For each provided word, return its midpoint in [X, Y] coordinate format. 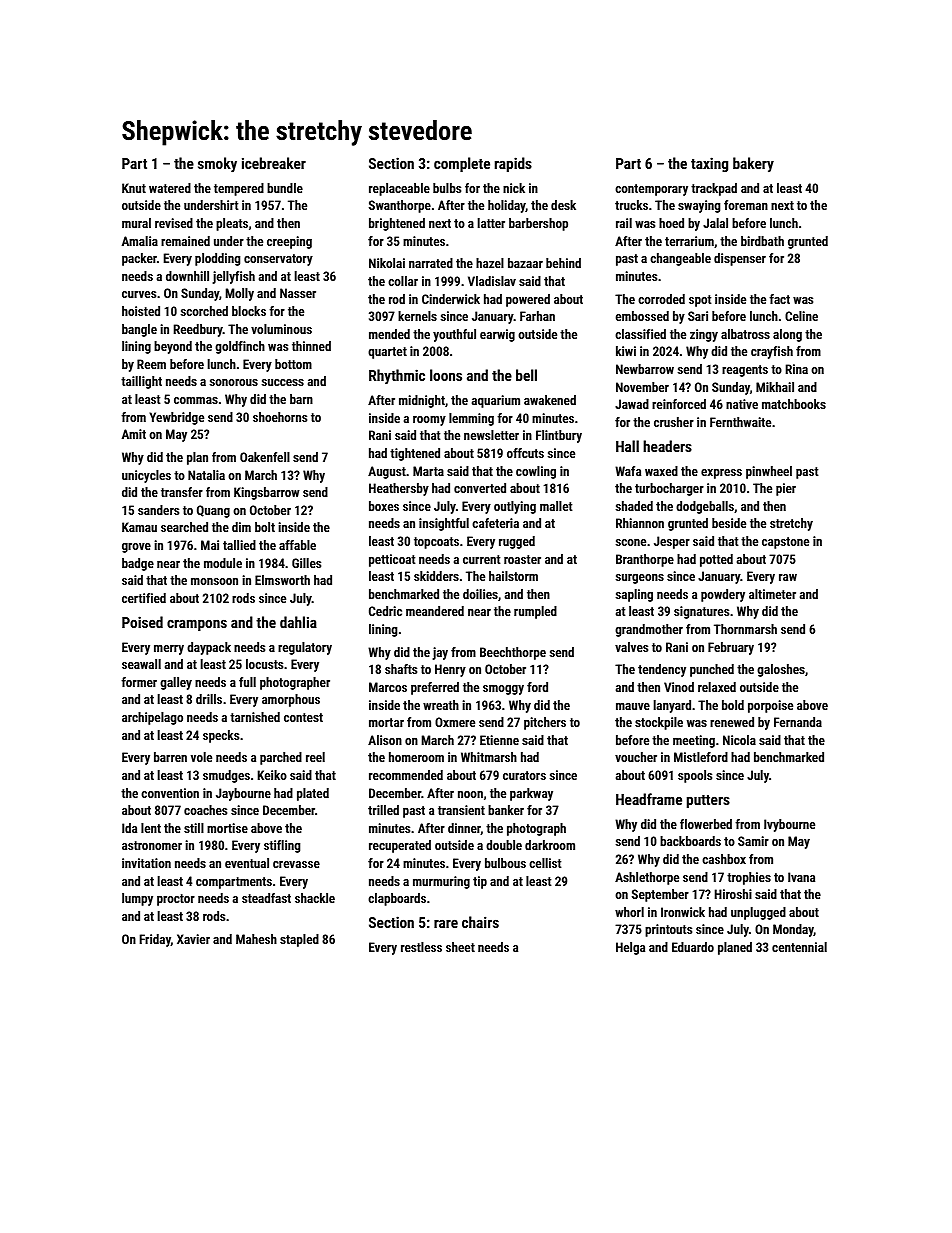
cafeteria [495, 523]
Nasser [298, 293]
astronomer [152, 845]
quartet [387, 353]
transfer [182, 492]
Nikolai [387, 263]
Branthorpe [645, 560]
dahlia [298, 622]
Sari [698, 316]
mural [136, 223]
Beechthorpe [513, 653]
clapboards [397, 899]
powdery [723, 595]
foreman [746, 205]
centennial [799, 947]
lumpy [137, 899]
